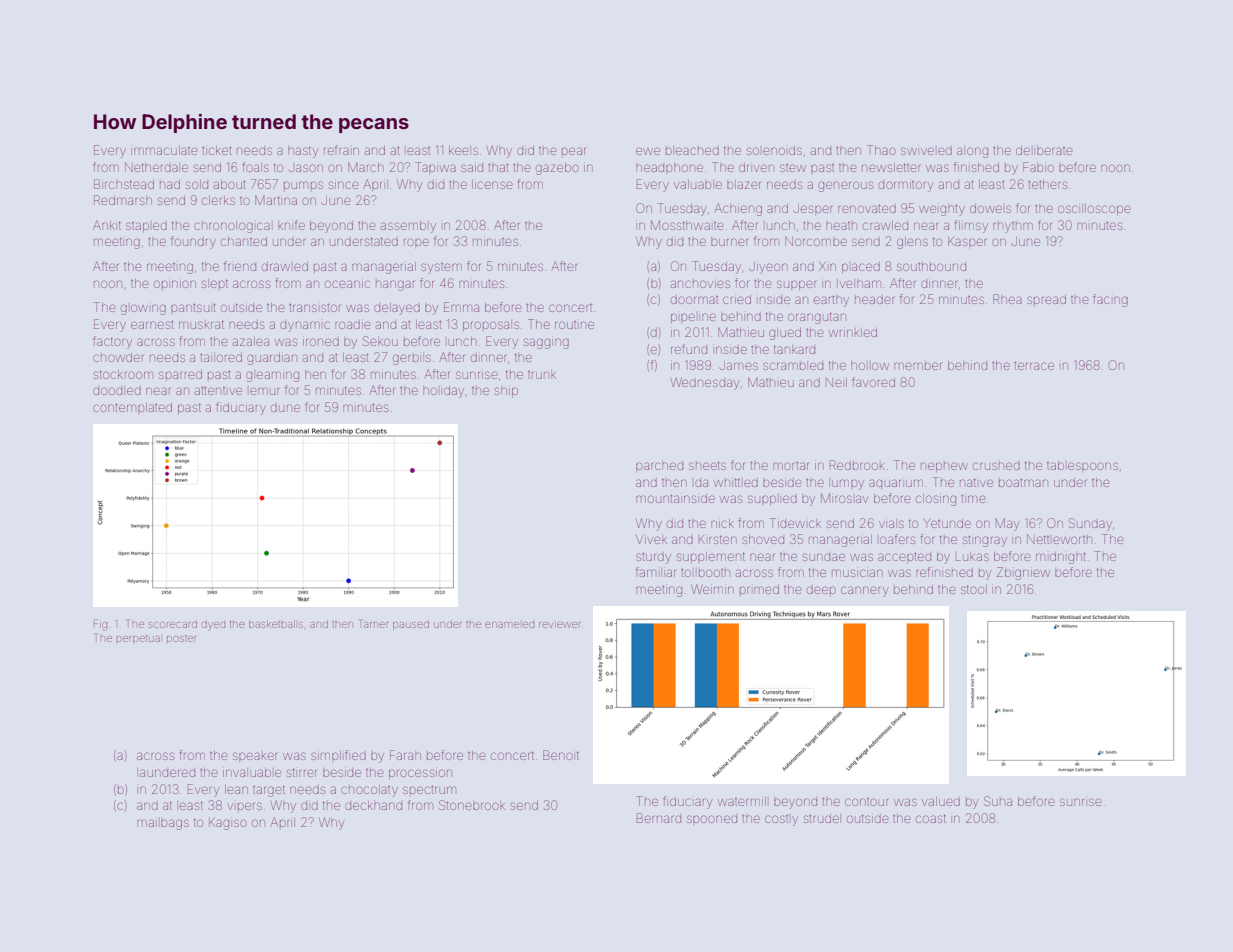 The image size is (1233, 952). What do you see at coordinates (228, 824) in the screenshot?
I see `Kagiso` at bounding box center [228, 824].
